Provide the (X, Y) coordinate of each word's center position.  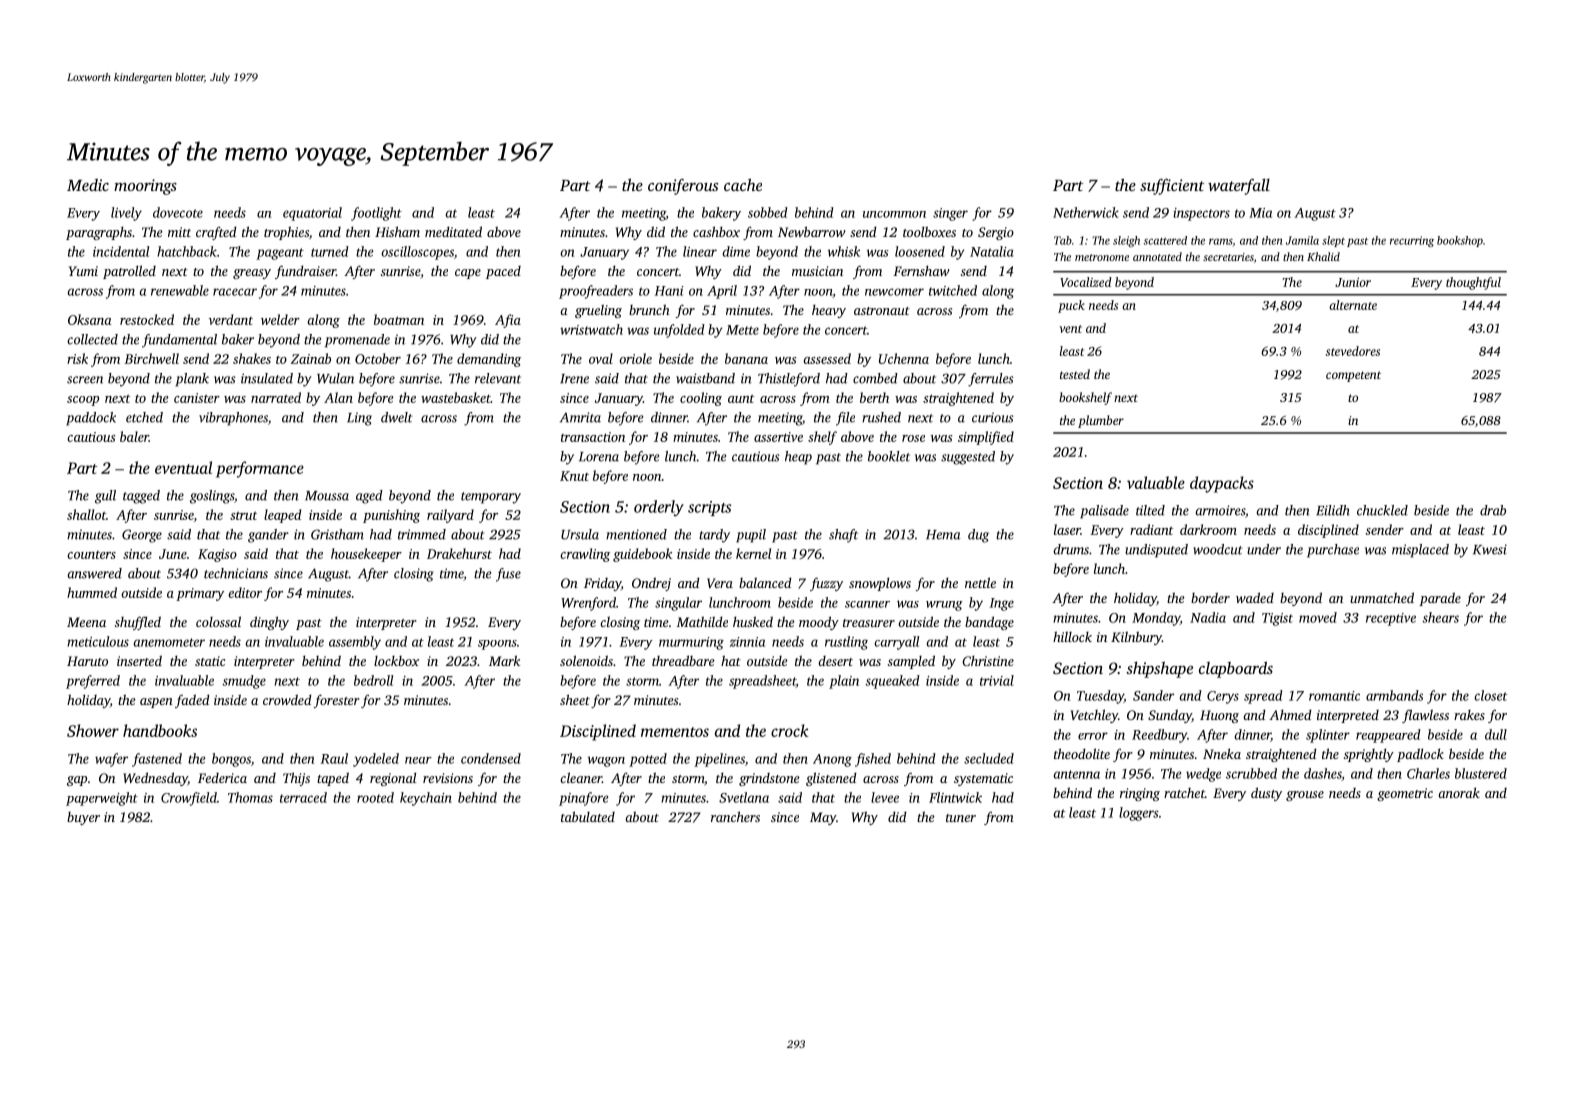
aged (369, 497)
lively (126, 214)
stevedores (1353, 351)
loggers (1139, 814)
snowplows (880, 584)
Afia (508, 321)
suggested (968, 458)
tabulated (588, 816)
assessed (827, 358)
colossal (218, 621)
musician (817, 271)
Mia (1260, 213)
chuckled (1382, 510)
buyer (83, 818)
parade (1440, 599)
